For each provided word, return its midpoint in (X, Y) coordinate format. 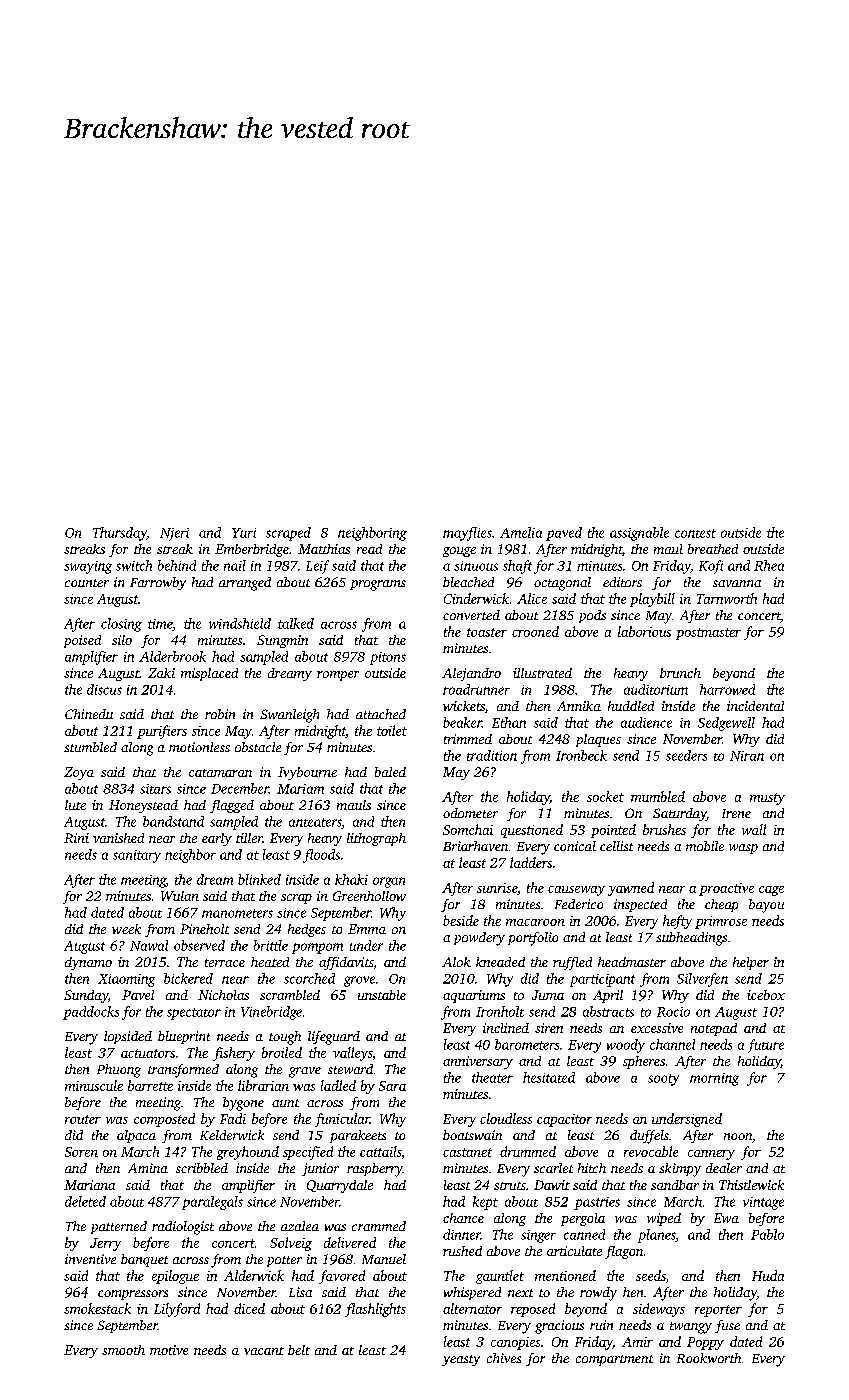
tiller (249, 838)
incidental (755, 706)
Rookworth (709, 1358)
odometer (470, 813)
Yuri (244, 533)
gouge (459, 552)
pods (592, 616)
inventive (90, 1259)
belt (299, 1350)
